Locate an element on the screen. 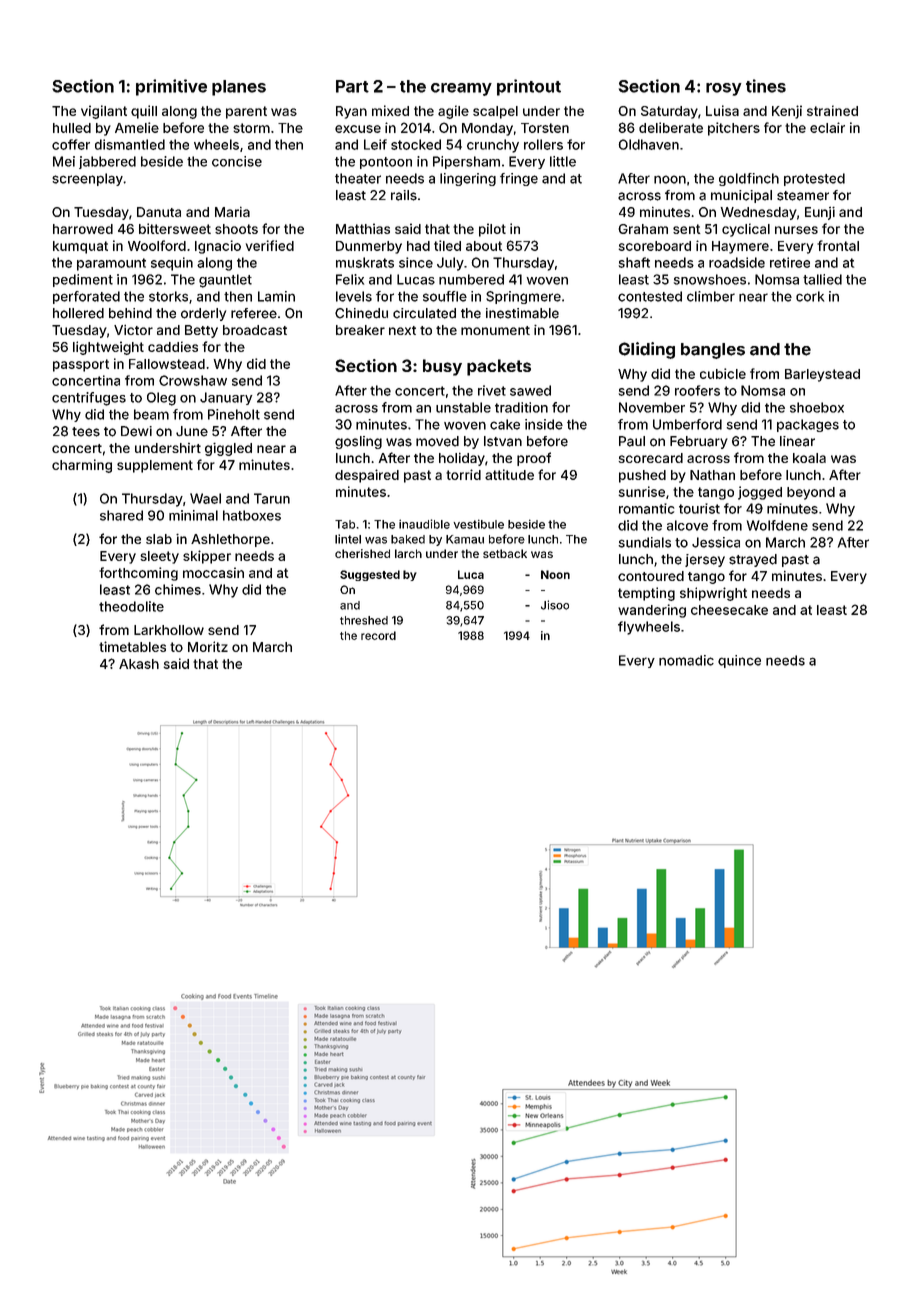 The width and height of the screenshot is (924, 1308). record is located at coordinates (378, 635).
